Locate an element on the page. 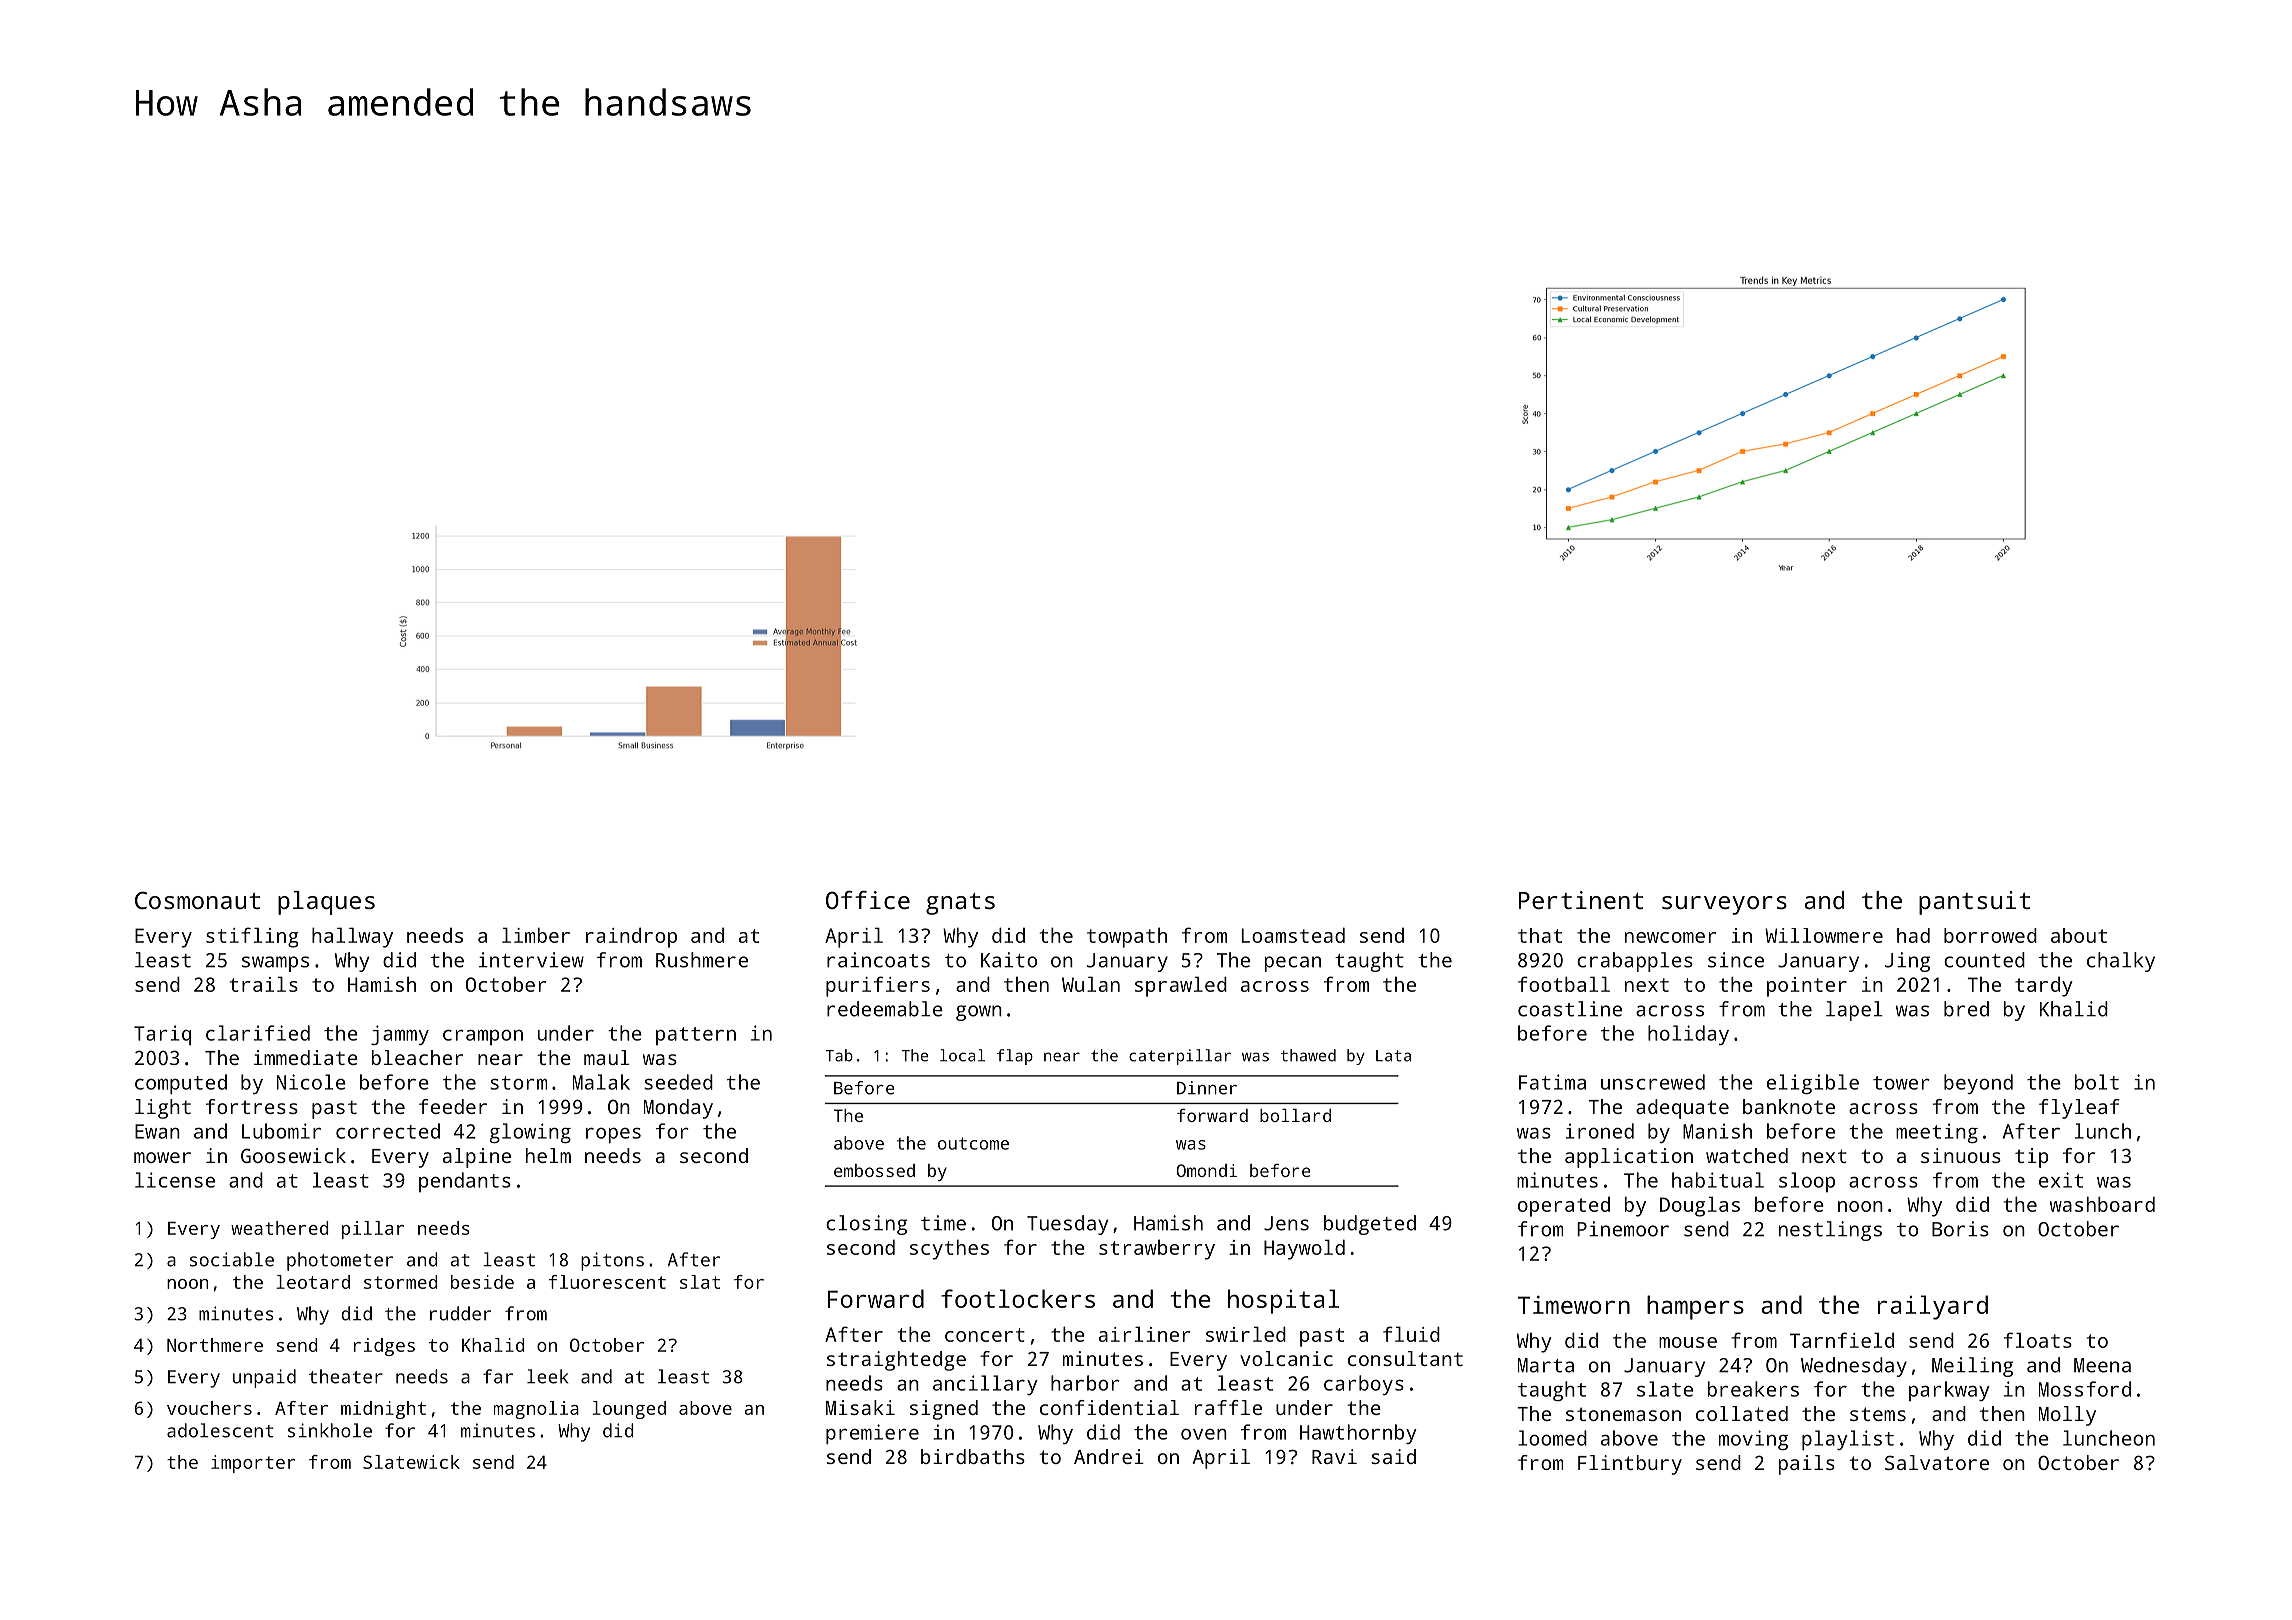  light is located at coordinates (163, 1109).
